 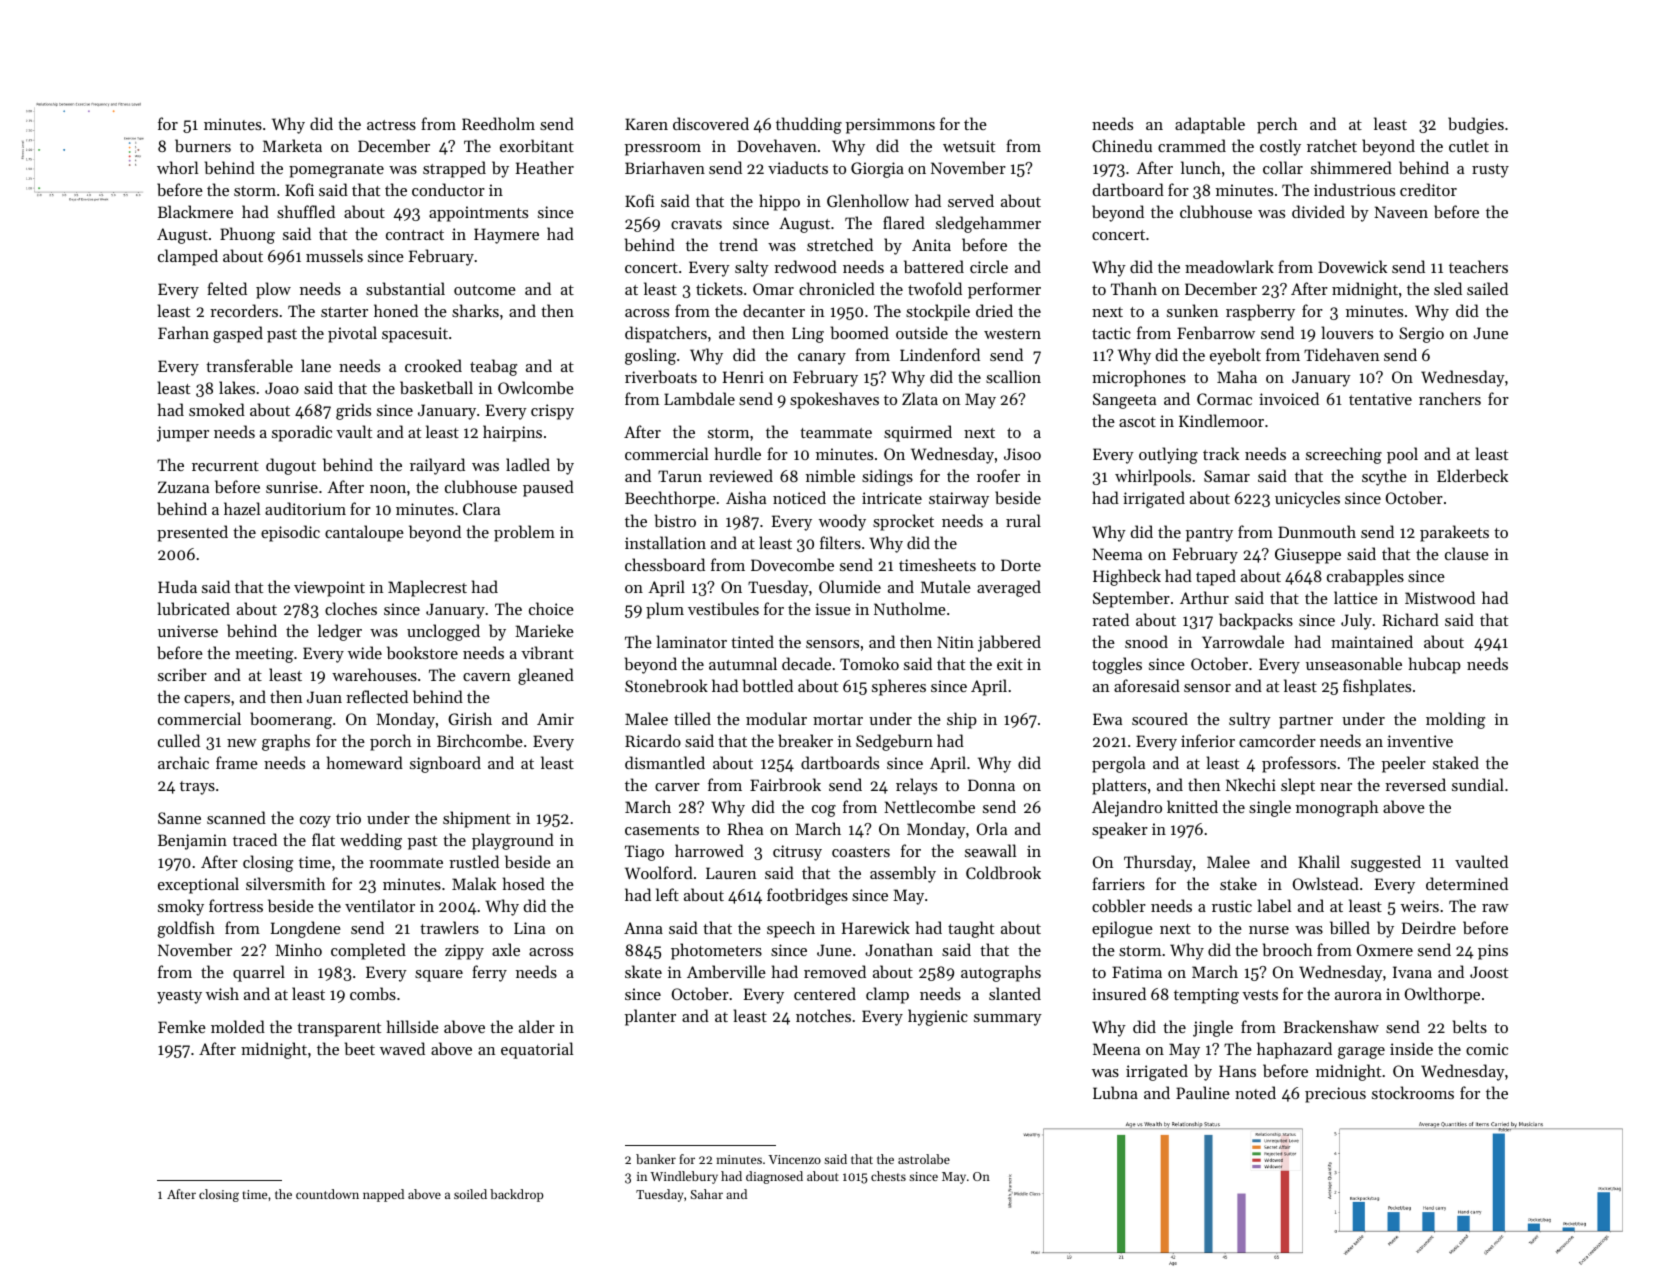 I want to click on banker, so click(x=656, y=1159).
